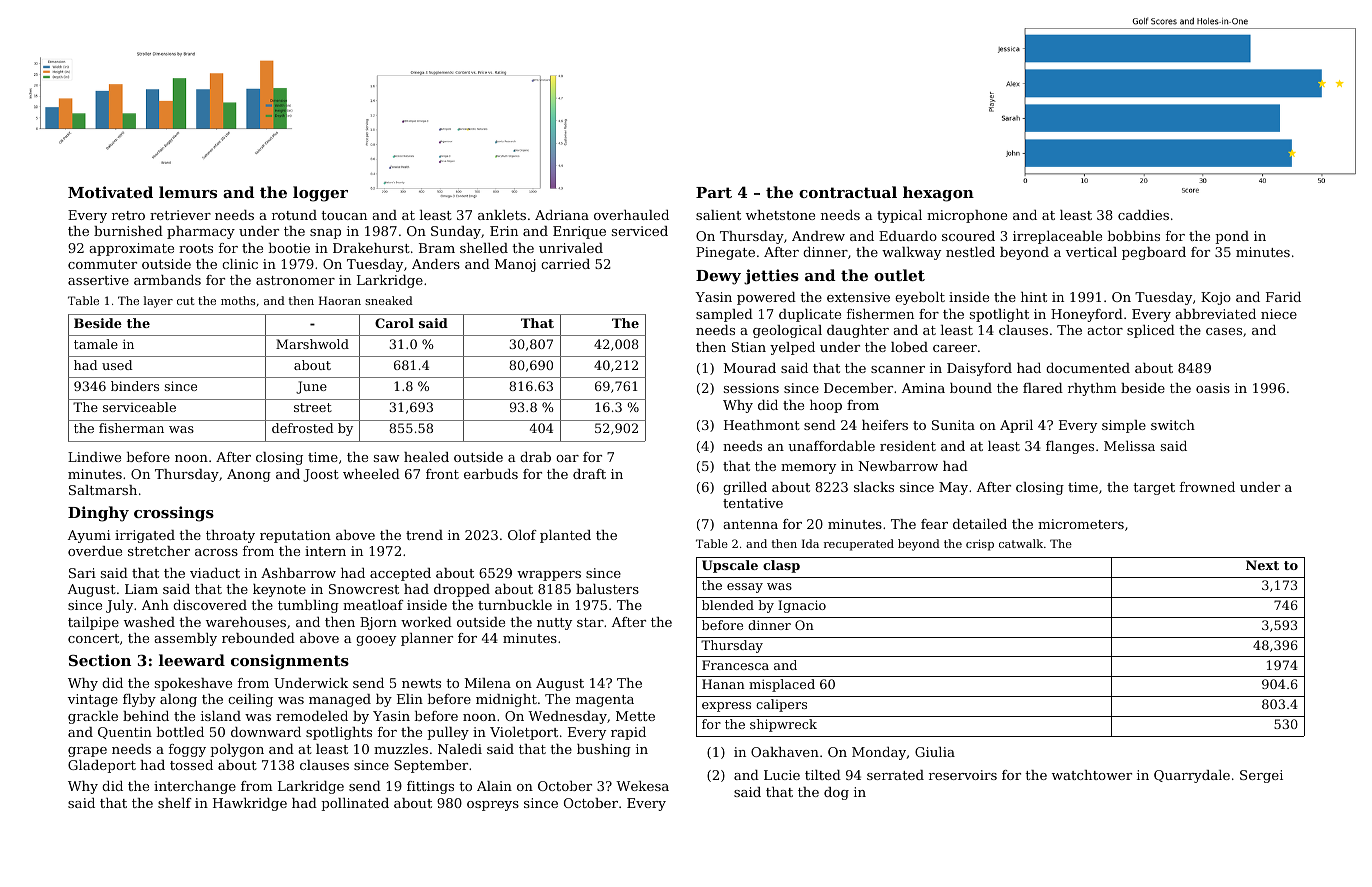 Image resolution: width=1372 pixels, height=887 pixels. What do you see at coordinates (780, 215) in the image?
I see `whetstone` at bounding box center [780, 215].
